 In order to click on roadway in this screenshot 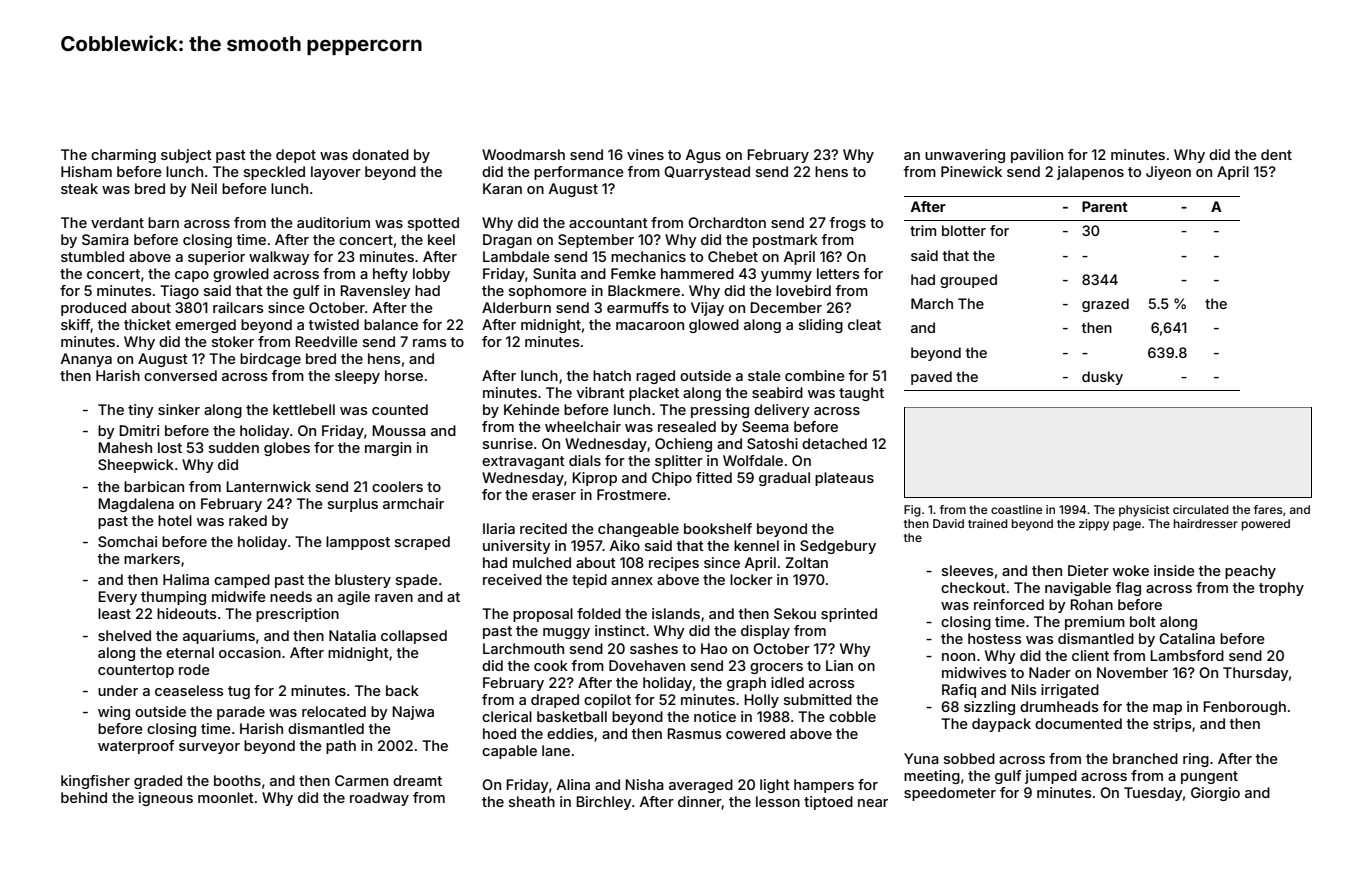, I will do `click(379, 799)`.
